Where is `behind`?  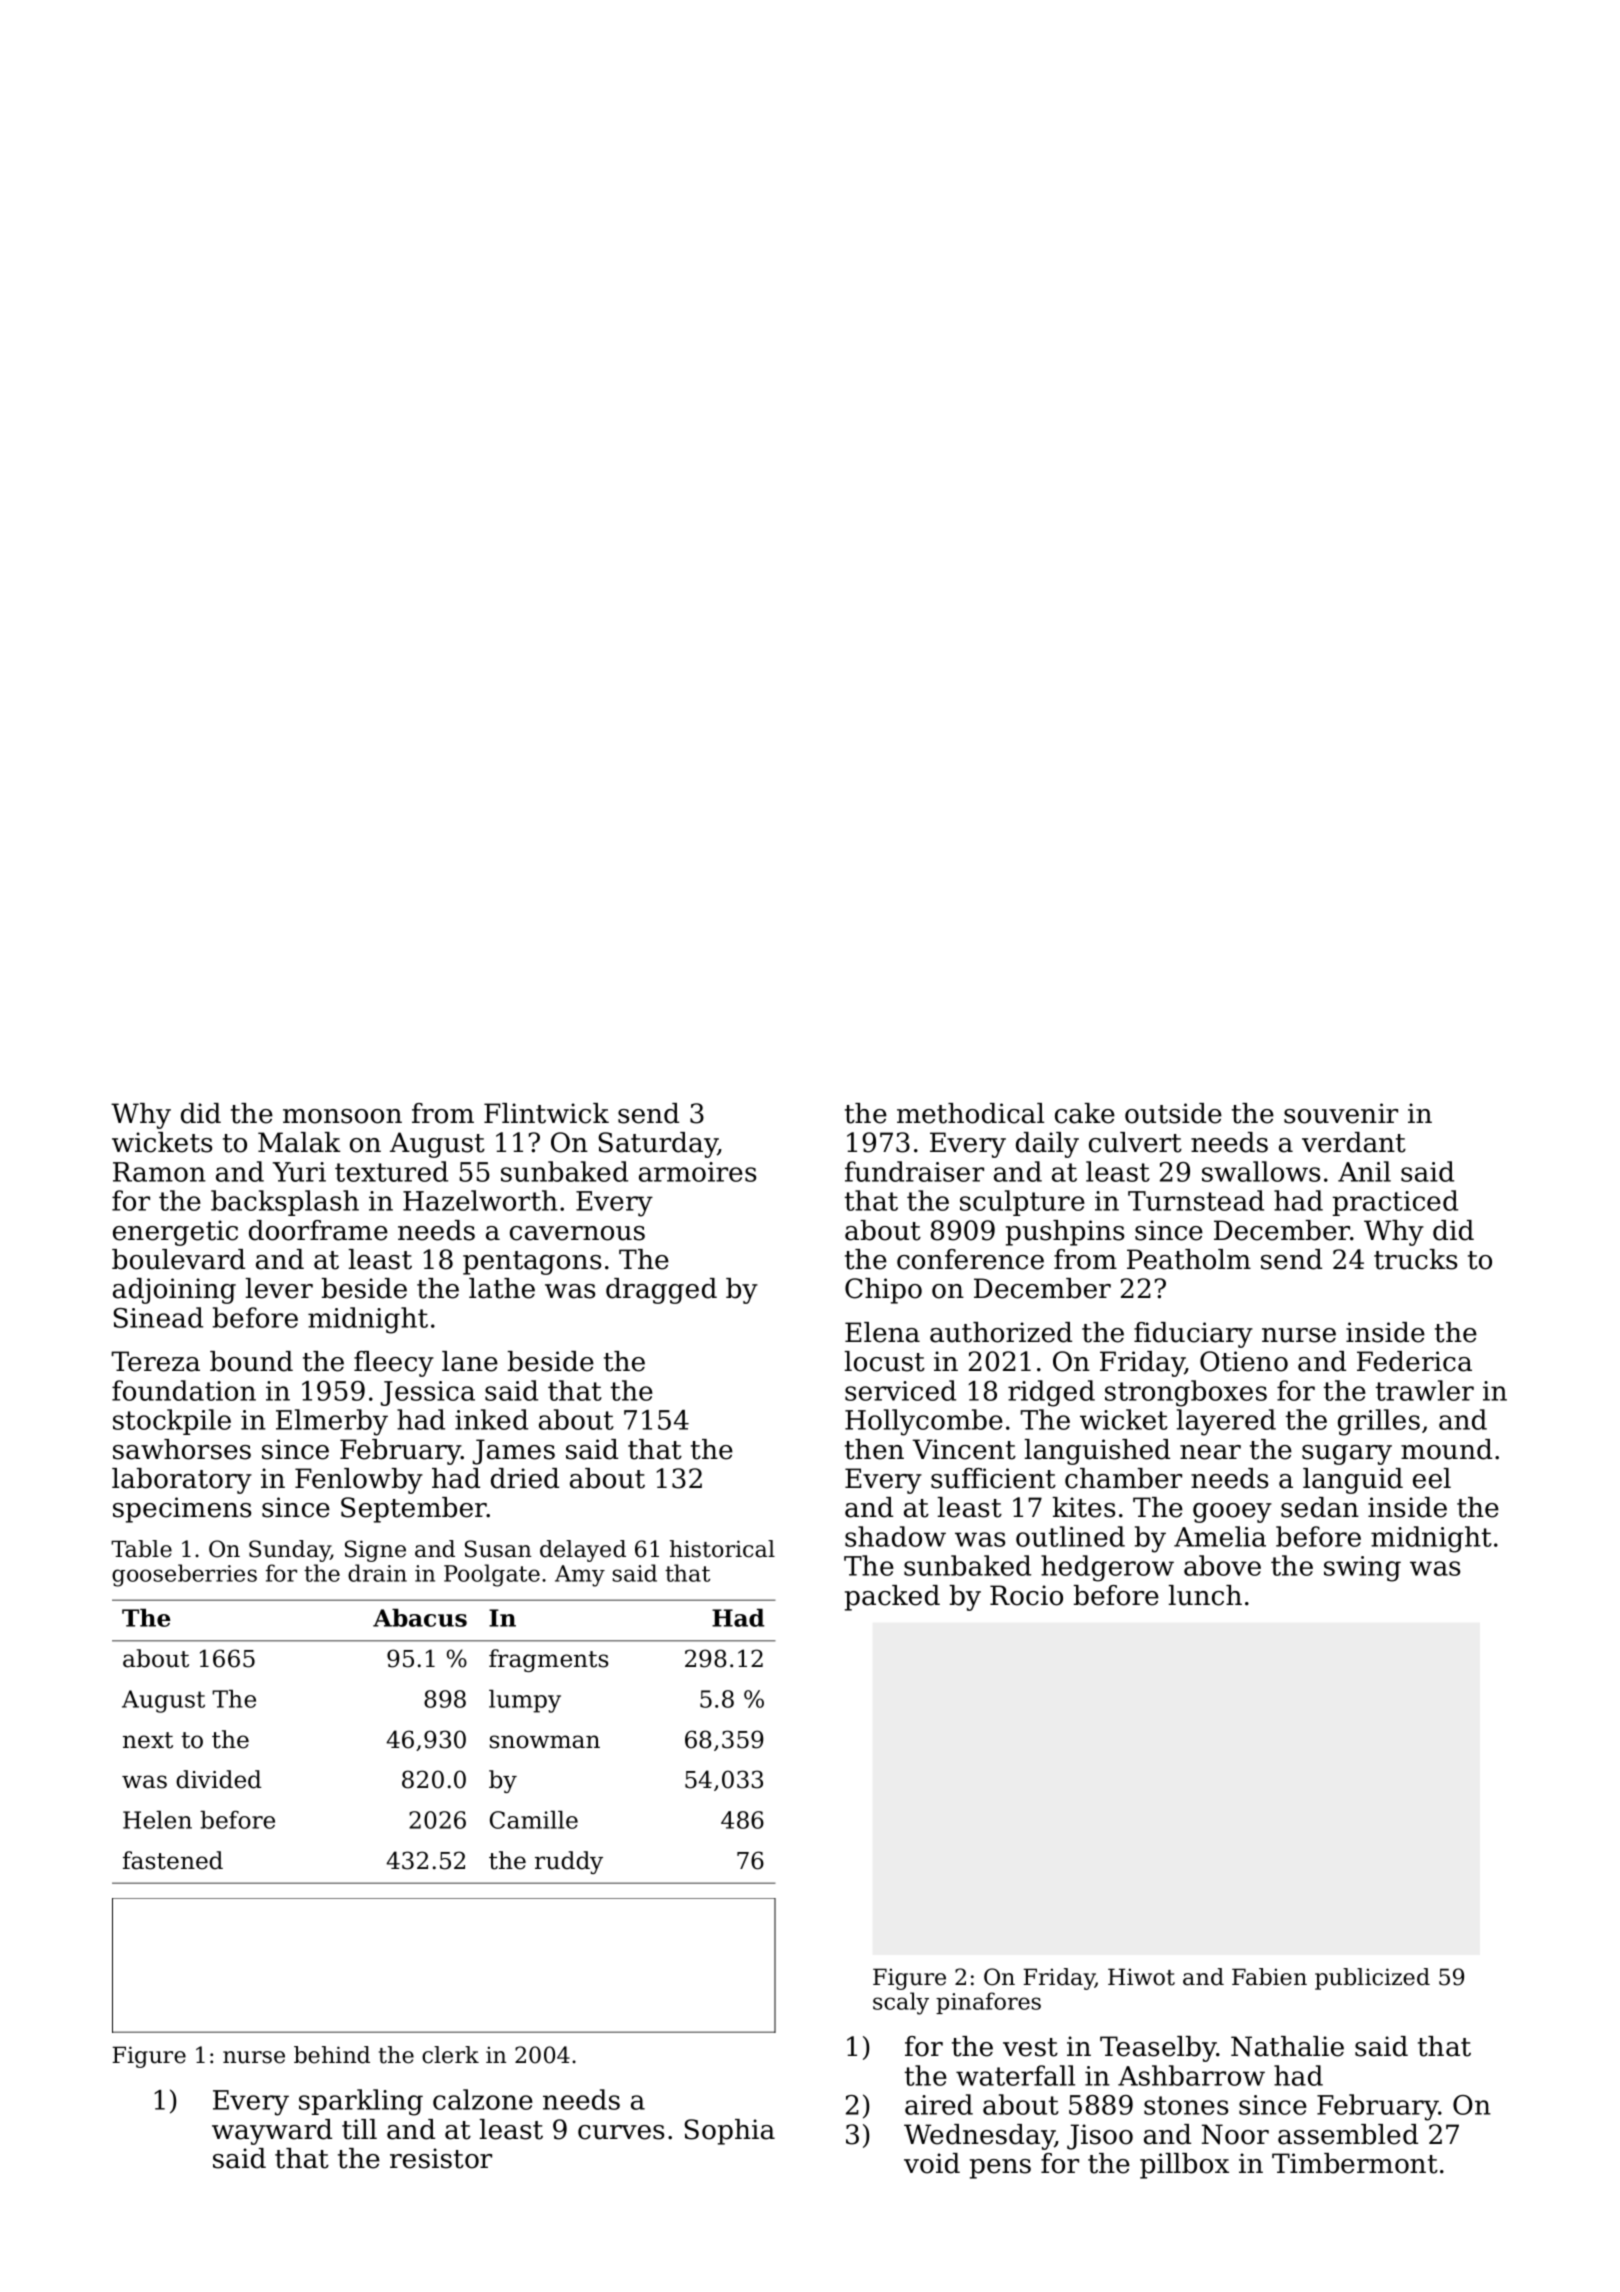
behind is located at coordinates (332, 2055).
